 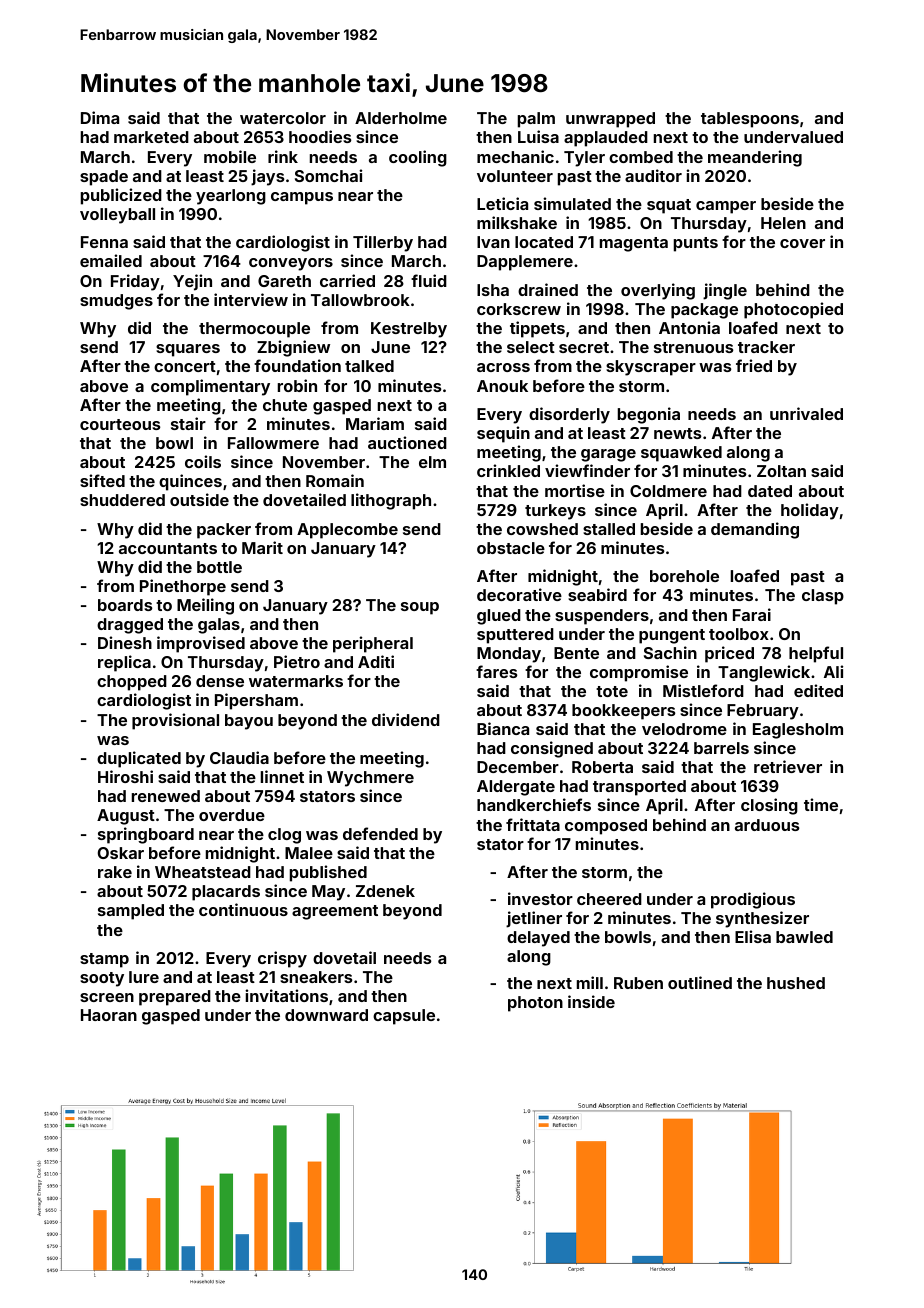 I want to click on fluid, so click(x=429, y=280).
